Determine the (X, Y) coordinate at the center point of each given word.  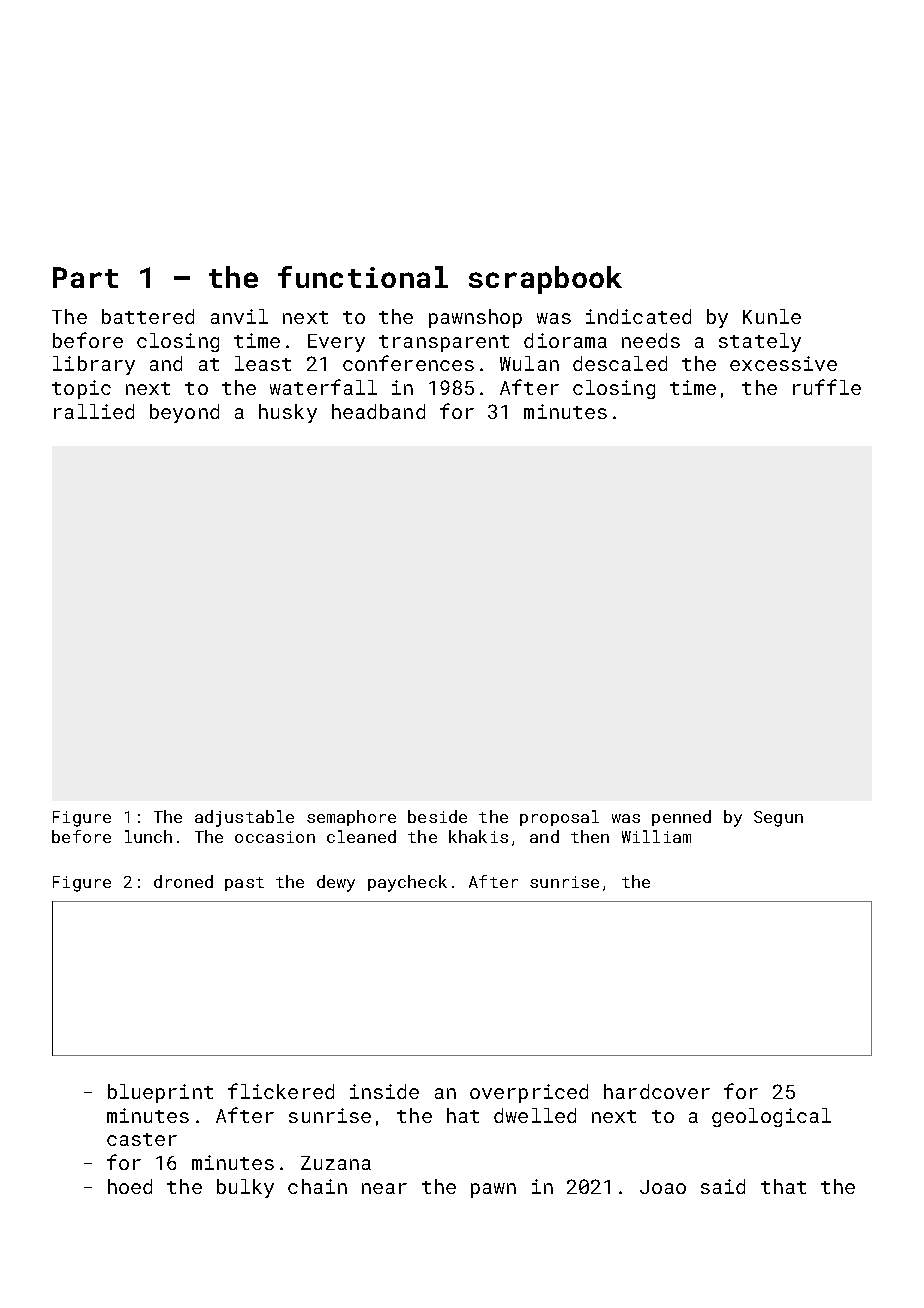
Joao (663, 1187)
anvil (239, 316)
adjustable (244, 818)
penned (681, 818)
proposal (559, 818)
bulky (245, 1188)
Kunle (772, 316)
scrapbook (545, 280)
